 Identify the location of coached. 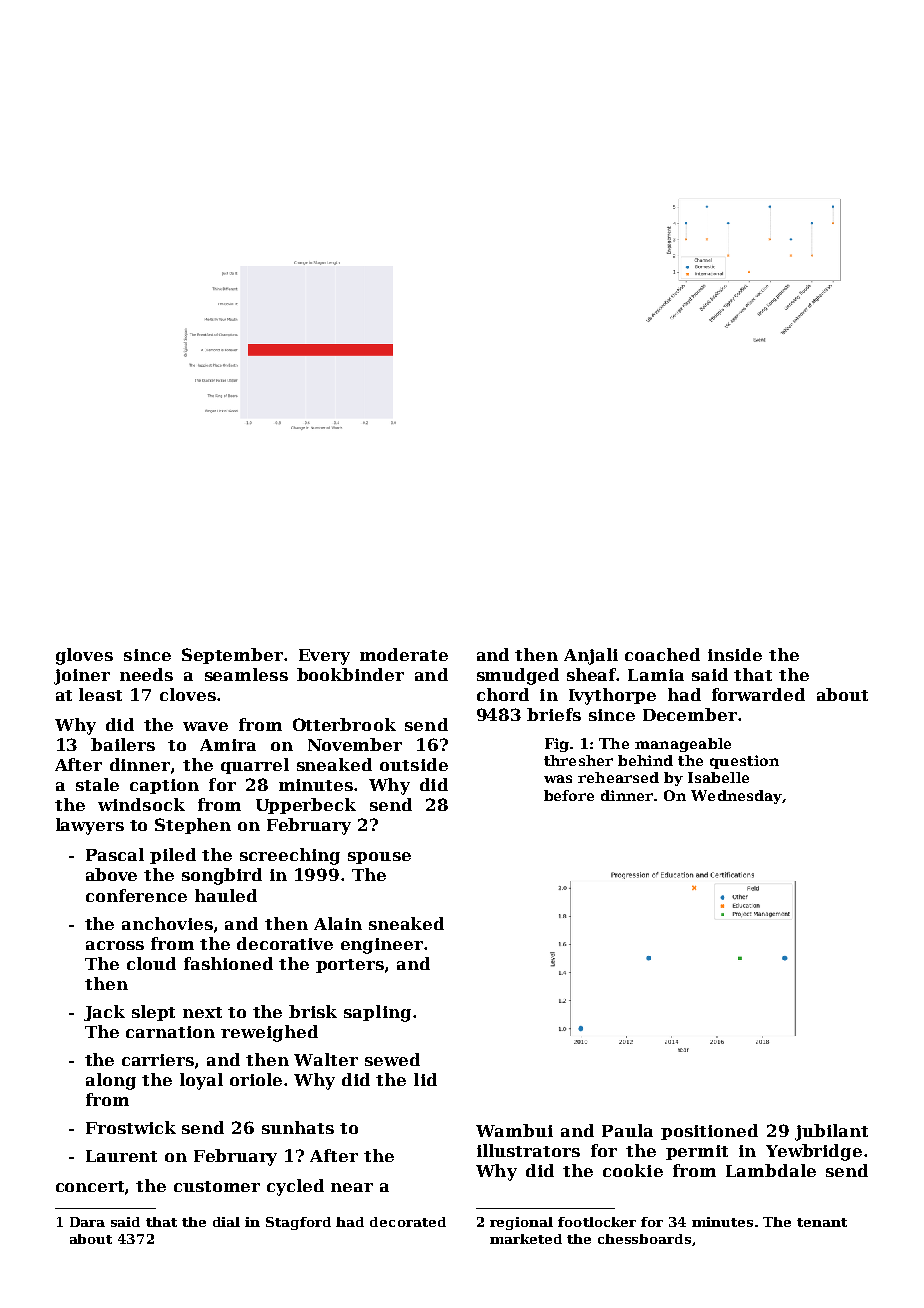
(662, 654).
